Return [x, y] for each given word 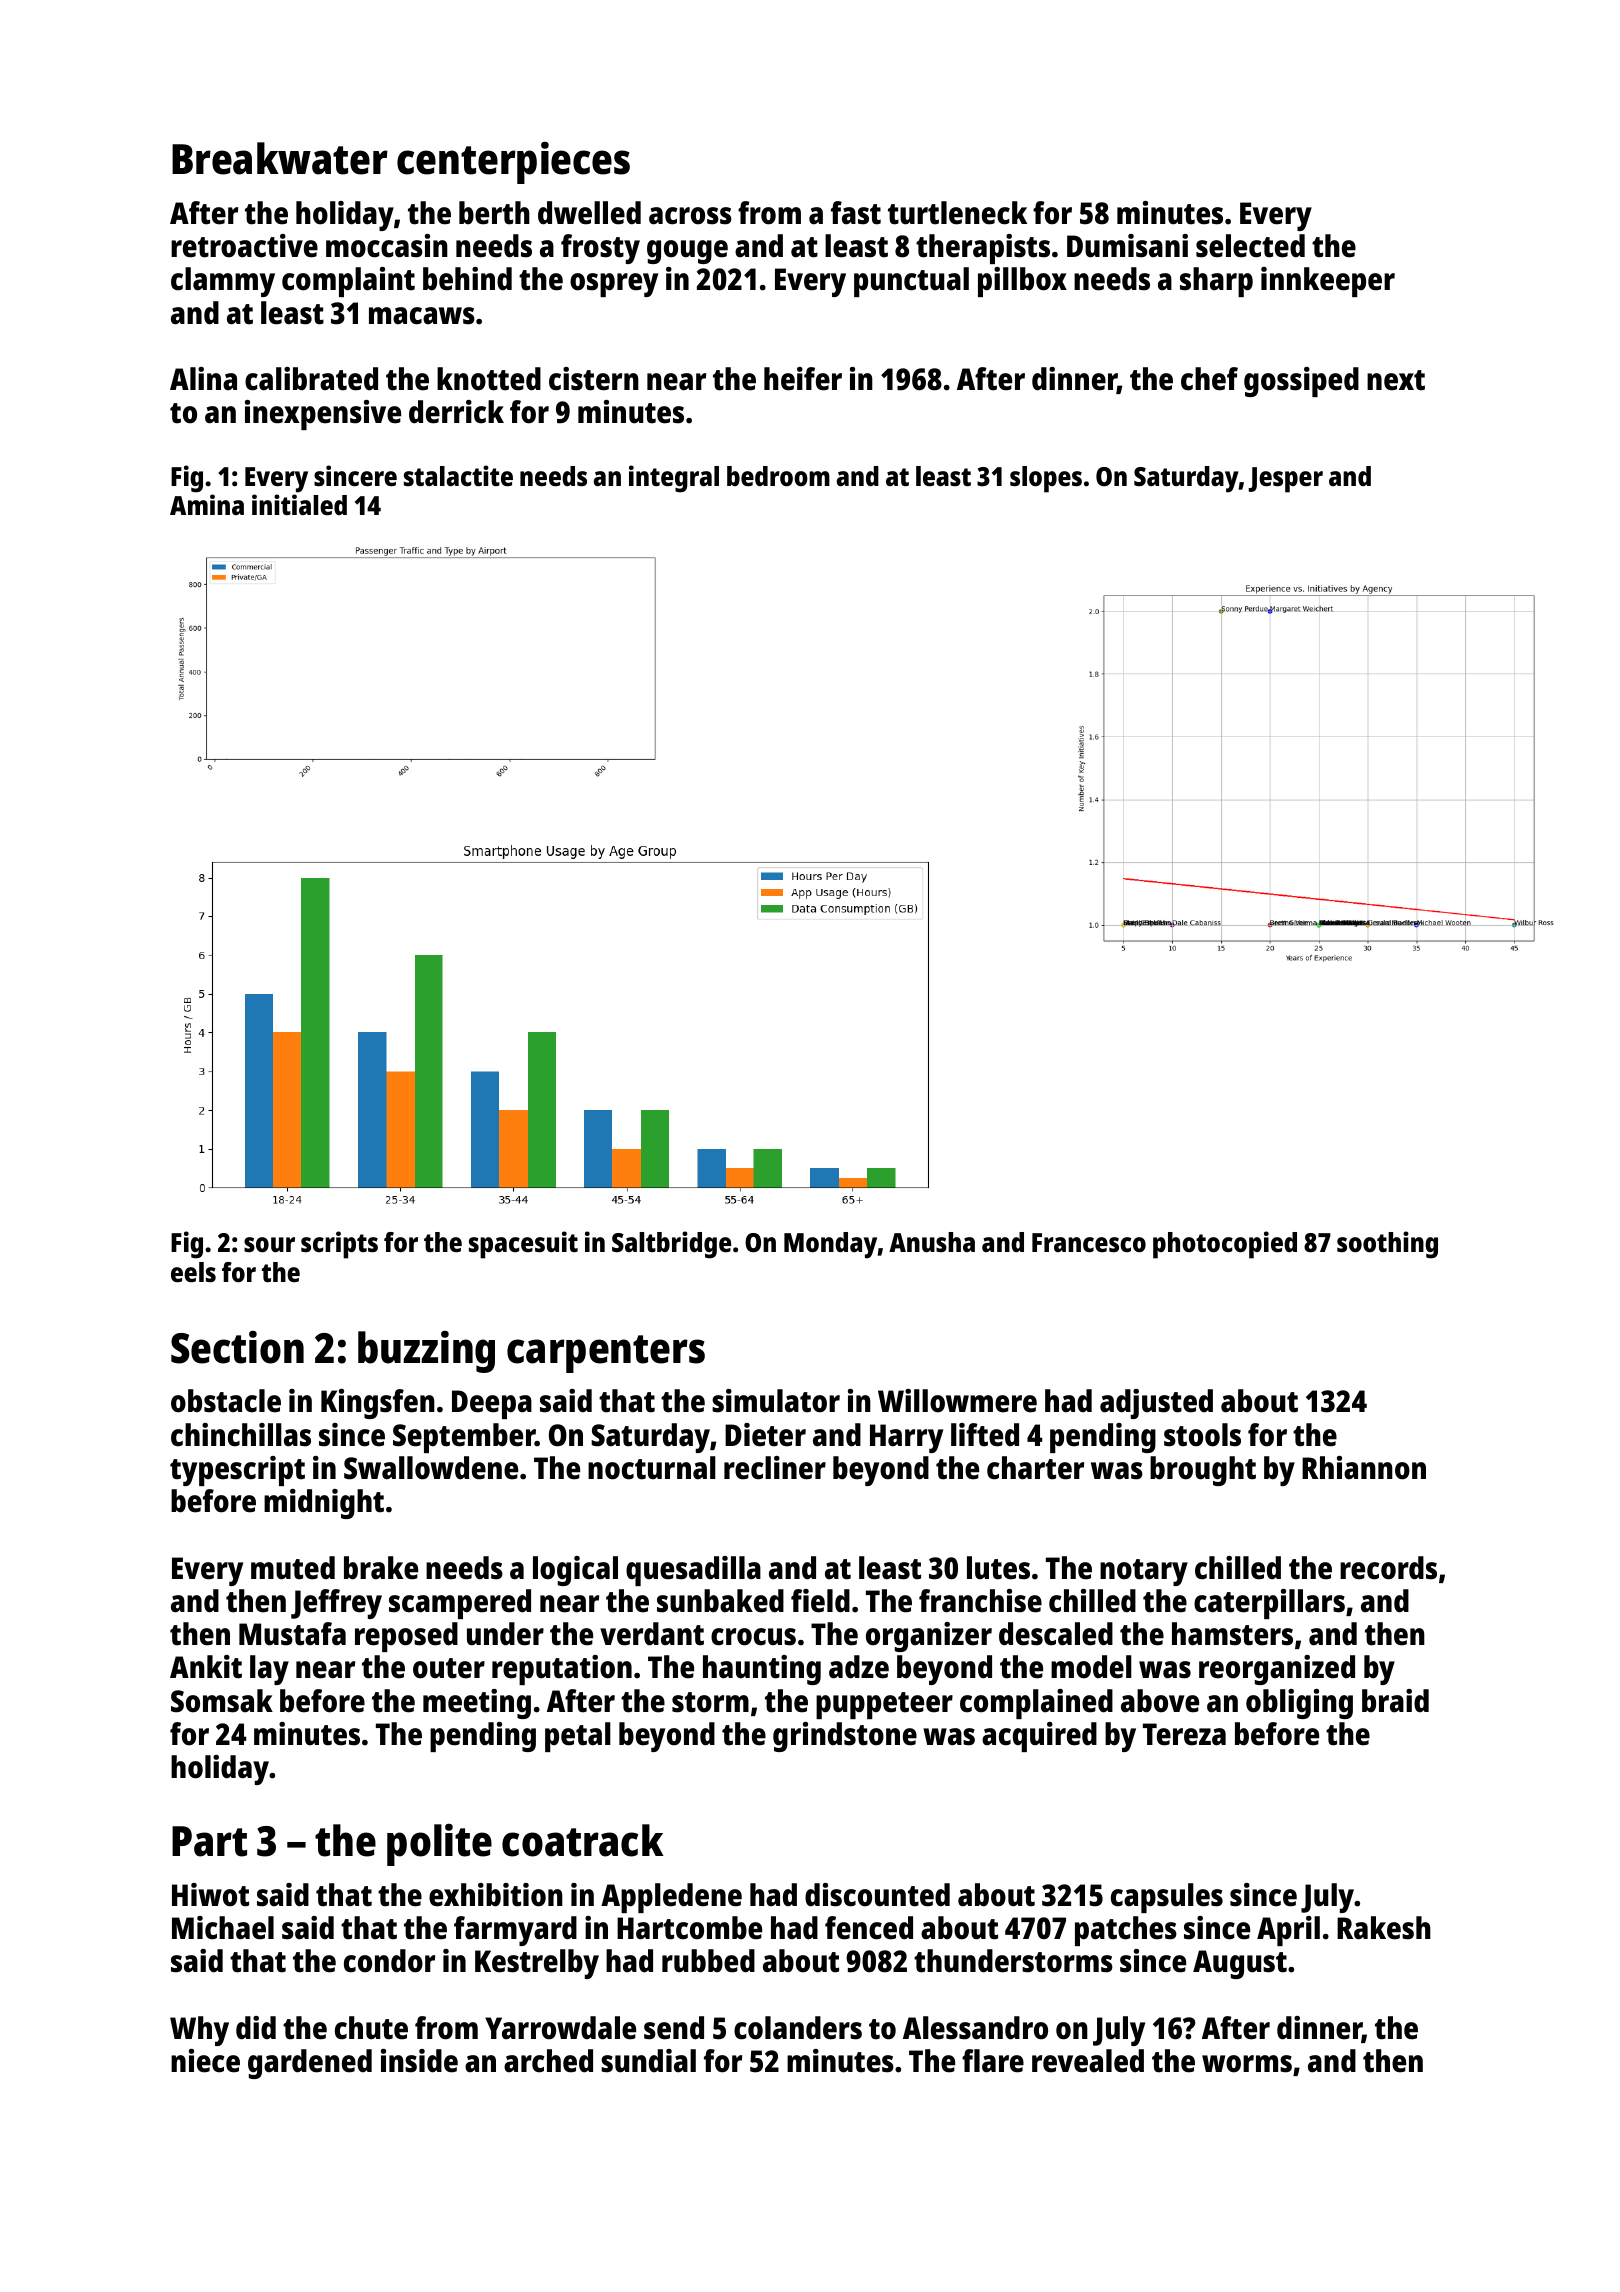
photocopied [1225, 1245]
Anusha [932, 1242]
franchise [980, 1601]
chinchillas [241, 1435]
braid [1395, 1701]
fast [856, 213]
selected [1250, 246]
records [1388, 1568]
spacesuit [523, 1245]
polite [439, 1845]
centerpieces [513, 163]
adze [859, 1667]
